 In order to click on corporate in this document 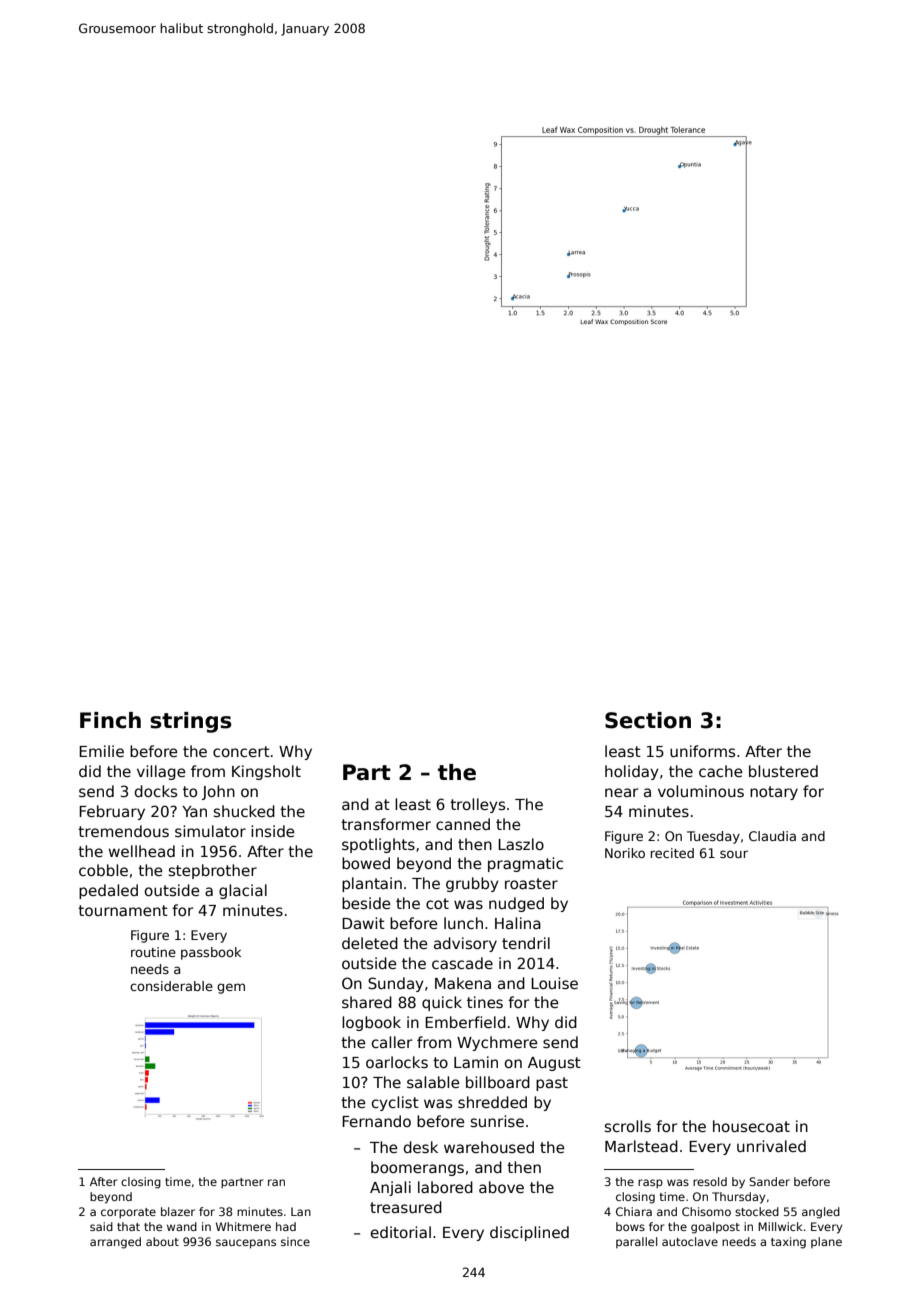, I will do `click(128, 1213)`.
